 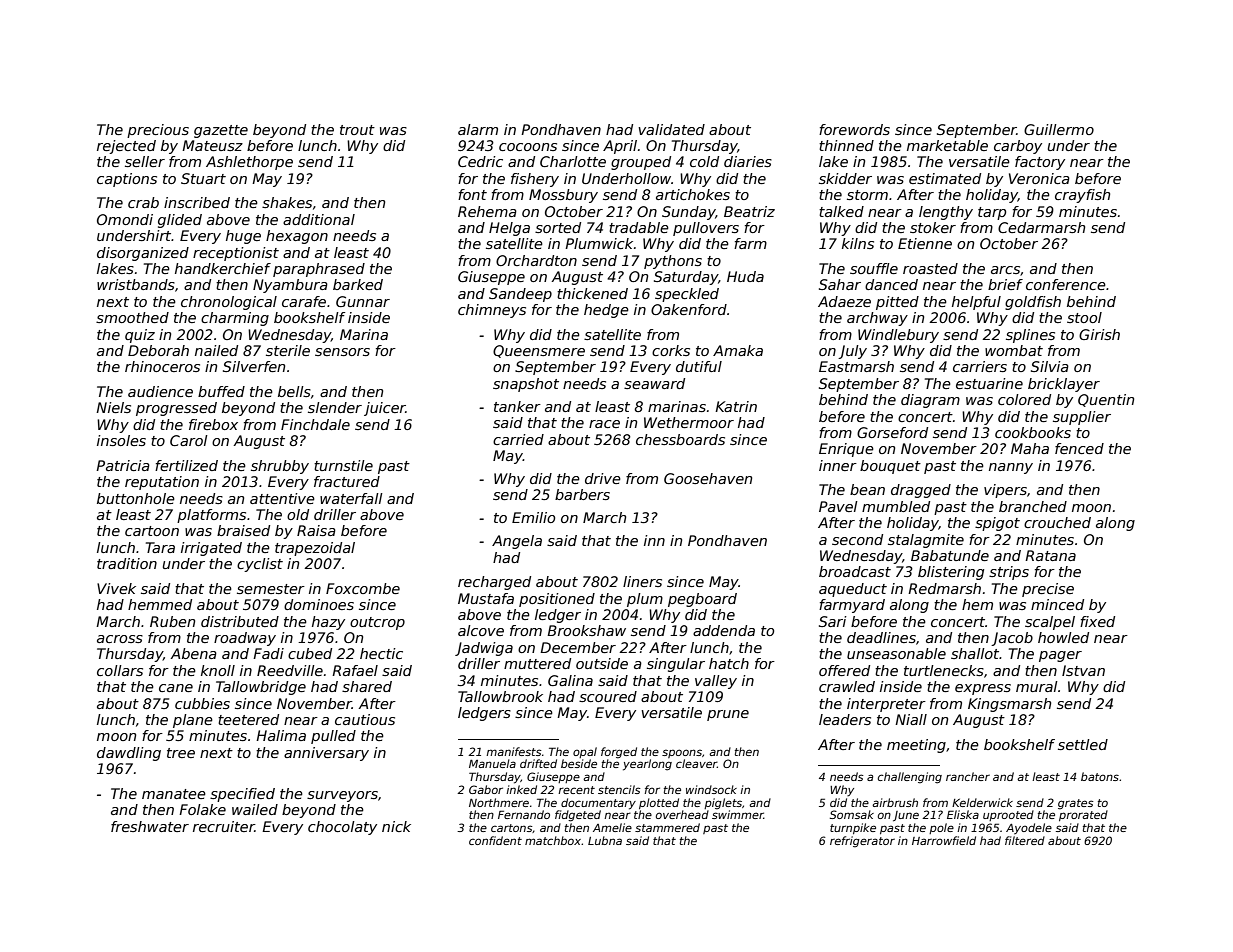 What do you see at coordinates (158, 131) in the document?
I see `precious` at bounding box center [158, 131].
